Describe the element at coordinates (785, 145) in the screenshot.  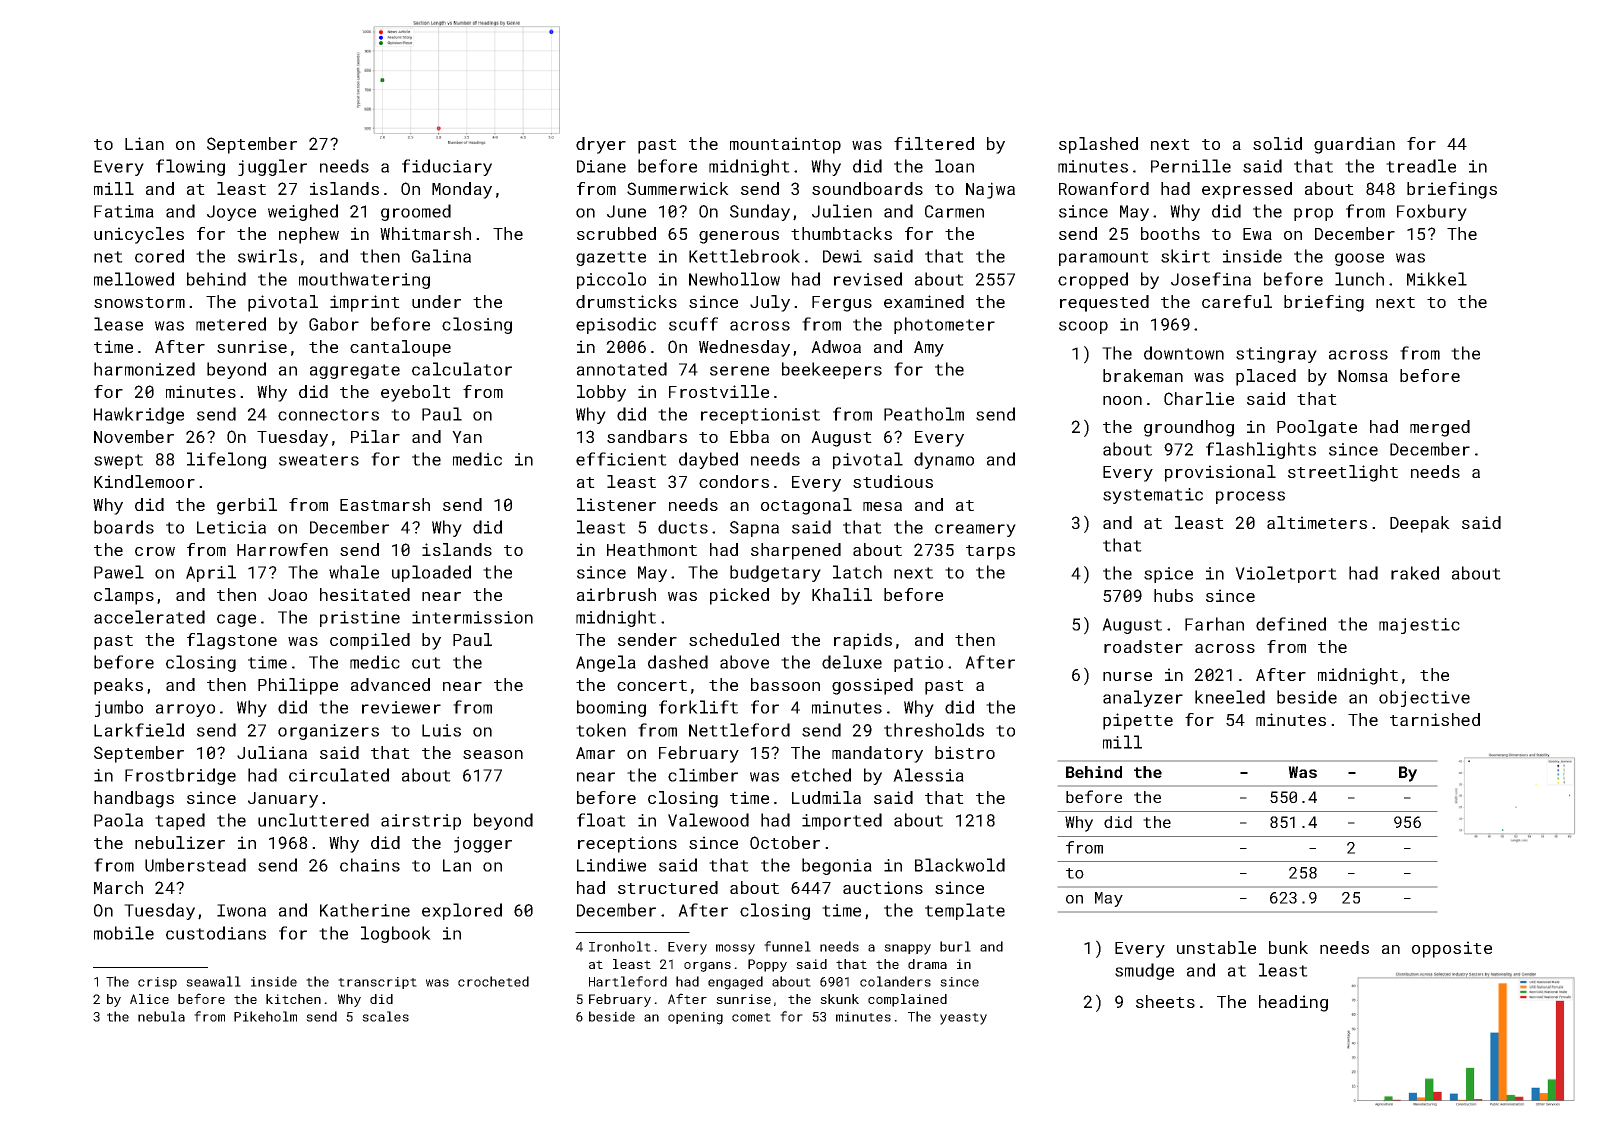
I see `mountaintop` at that location.
